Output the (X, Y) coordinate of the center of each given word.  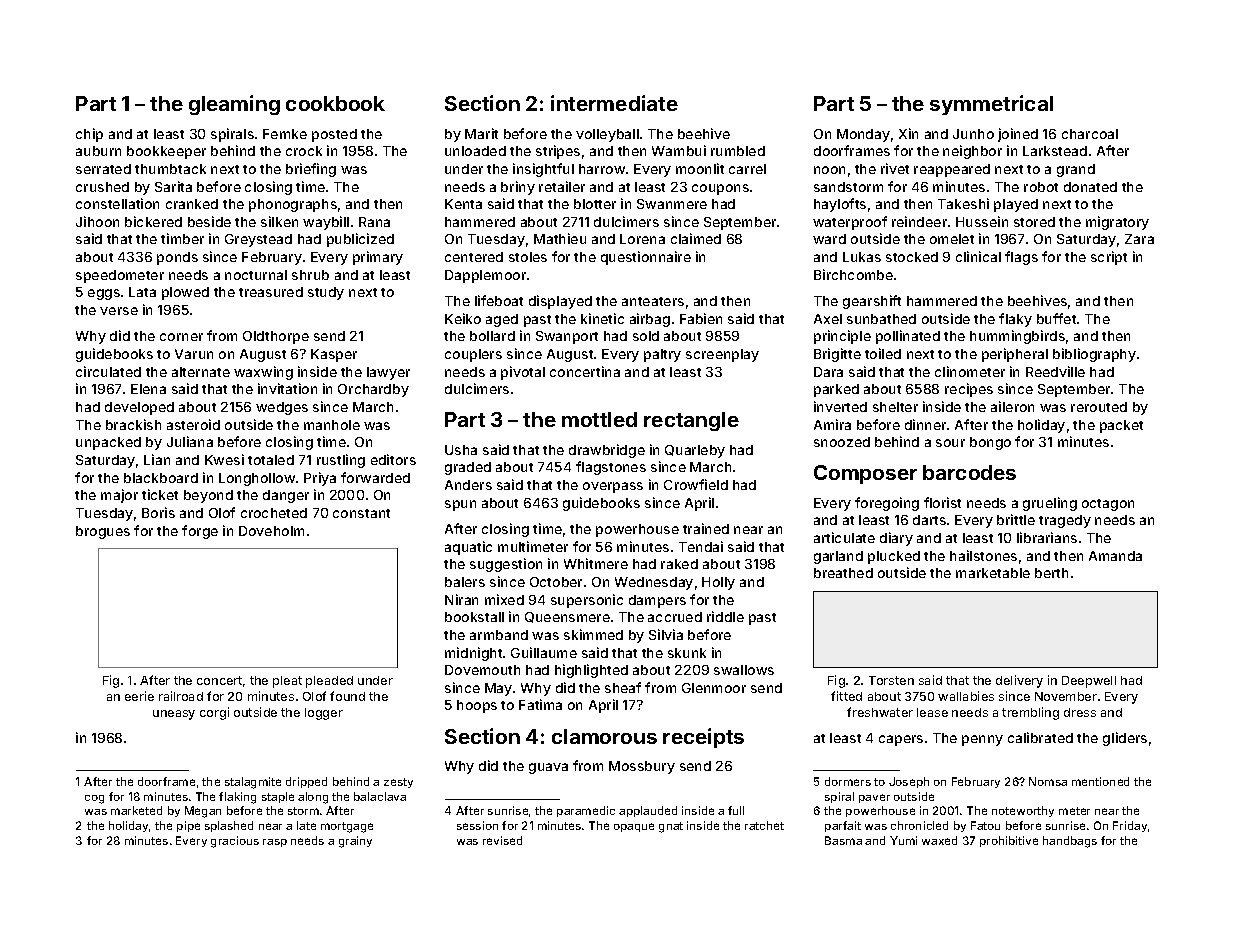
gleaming (234, 105)
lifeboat (499, 300)
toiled (883, 353)
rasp (275, 843)
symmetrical (991, 105)
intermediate (614, 103)
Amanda (1115, 556)
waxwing (263, 373)
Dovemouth (482, 670)
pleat (287, 682)
